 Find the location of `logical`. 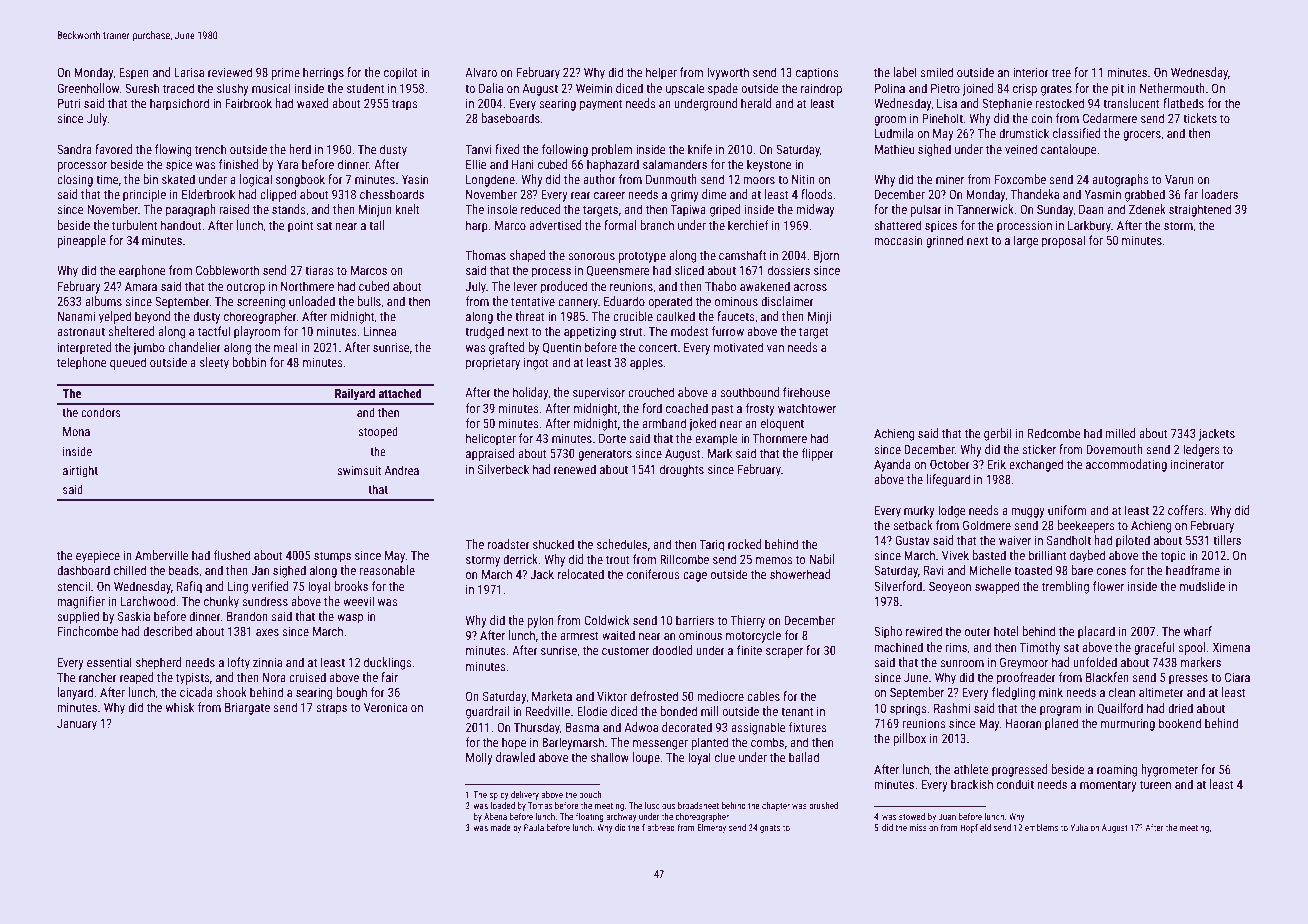

logical is located at coordinates (256, 180).
